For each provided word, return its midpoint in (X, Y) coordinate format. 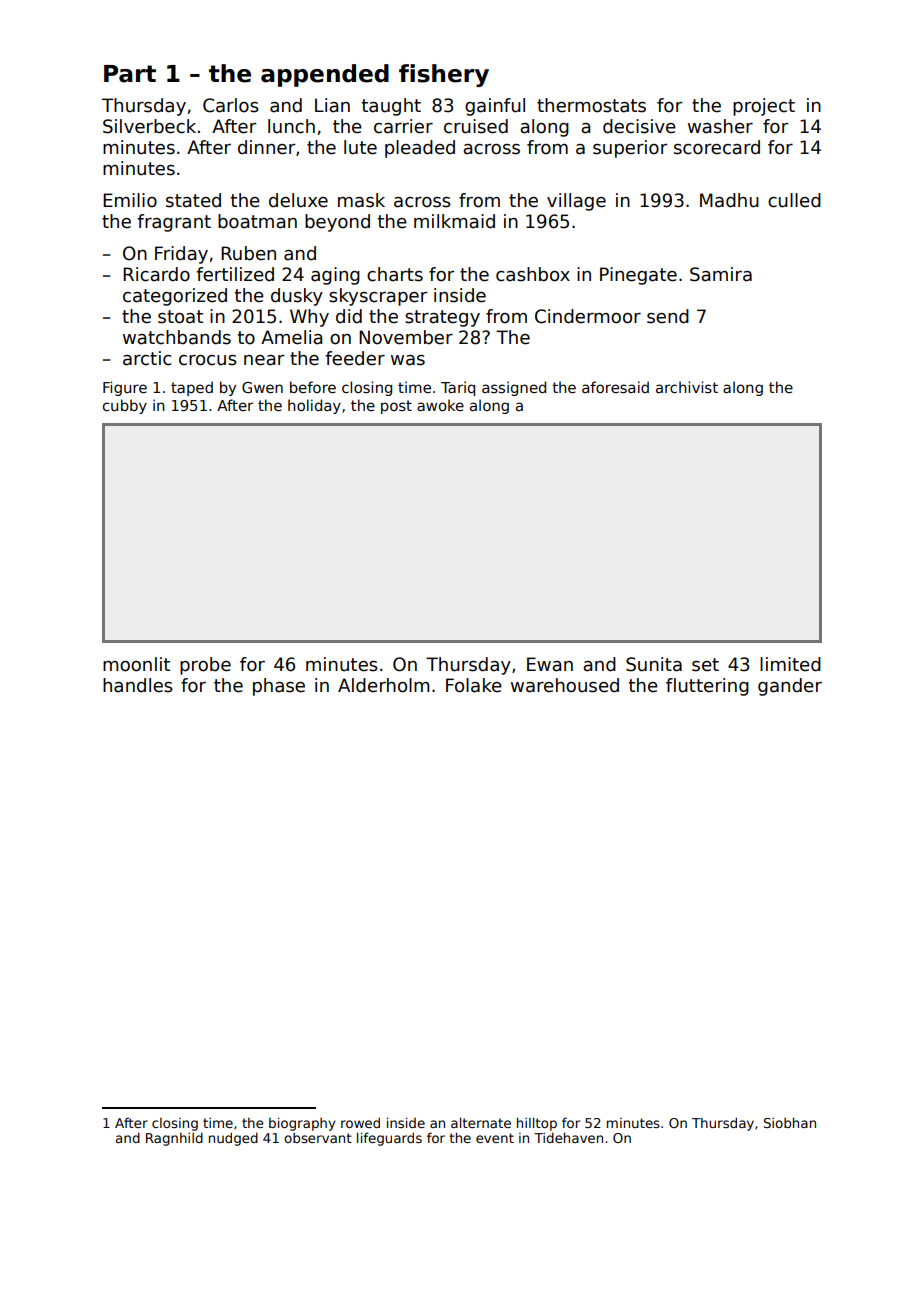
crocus (208, 360)
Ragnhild (174, 1139)
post (396, 407)
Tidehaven (568, 1137)
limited (790, 664)
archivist (687, 387)
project (764, 107)
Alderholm (383, 685)
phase (279, 687)
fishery (444, 75)
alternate (481, 1122)
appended (325, 75)
